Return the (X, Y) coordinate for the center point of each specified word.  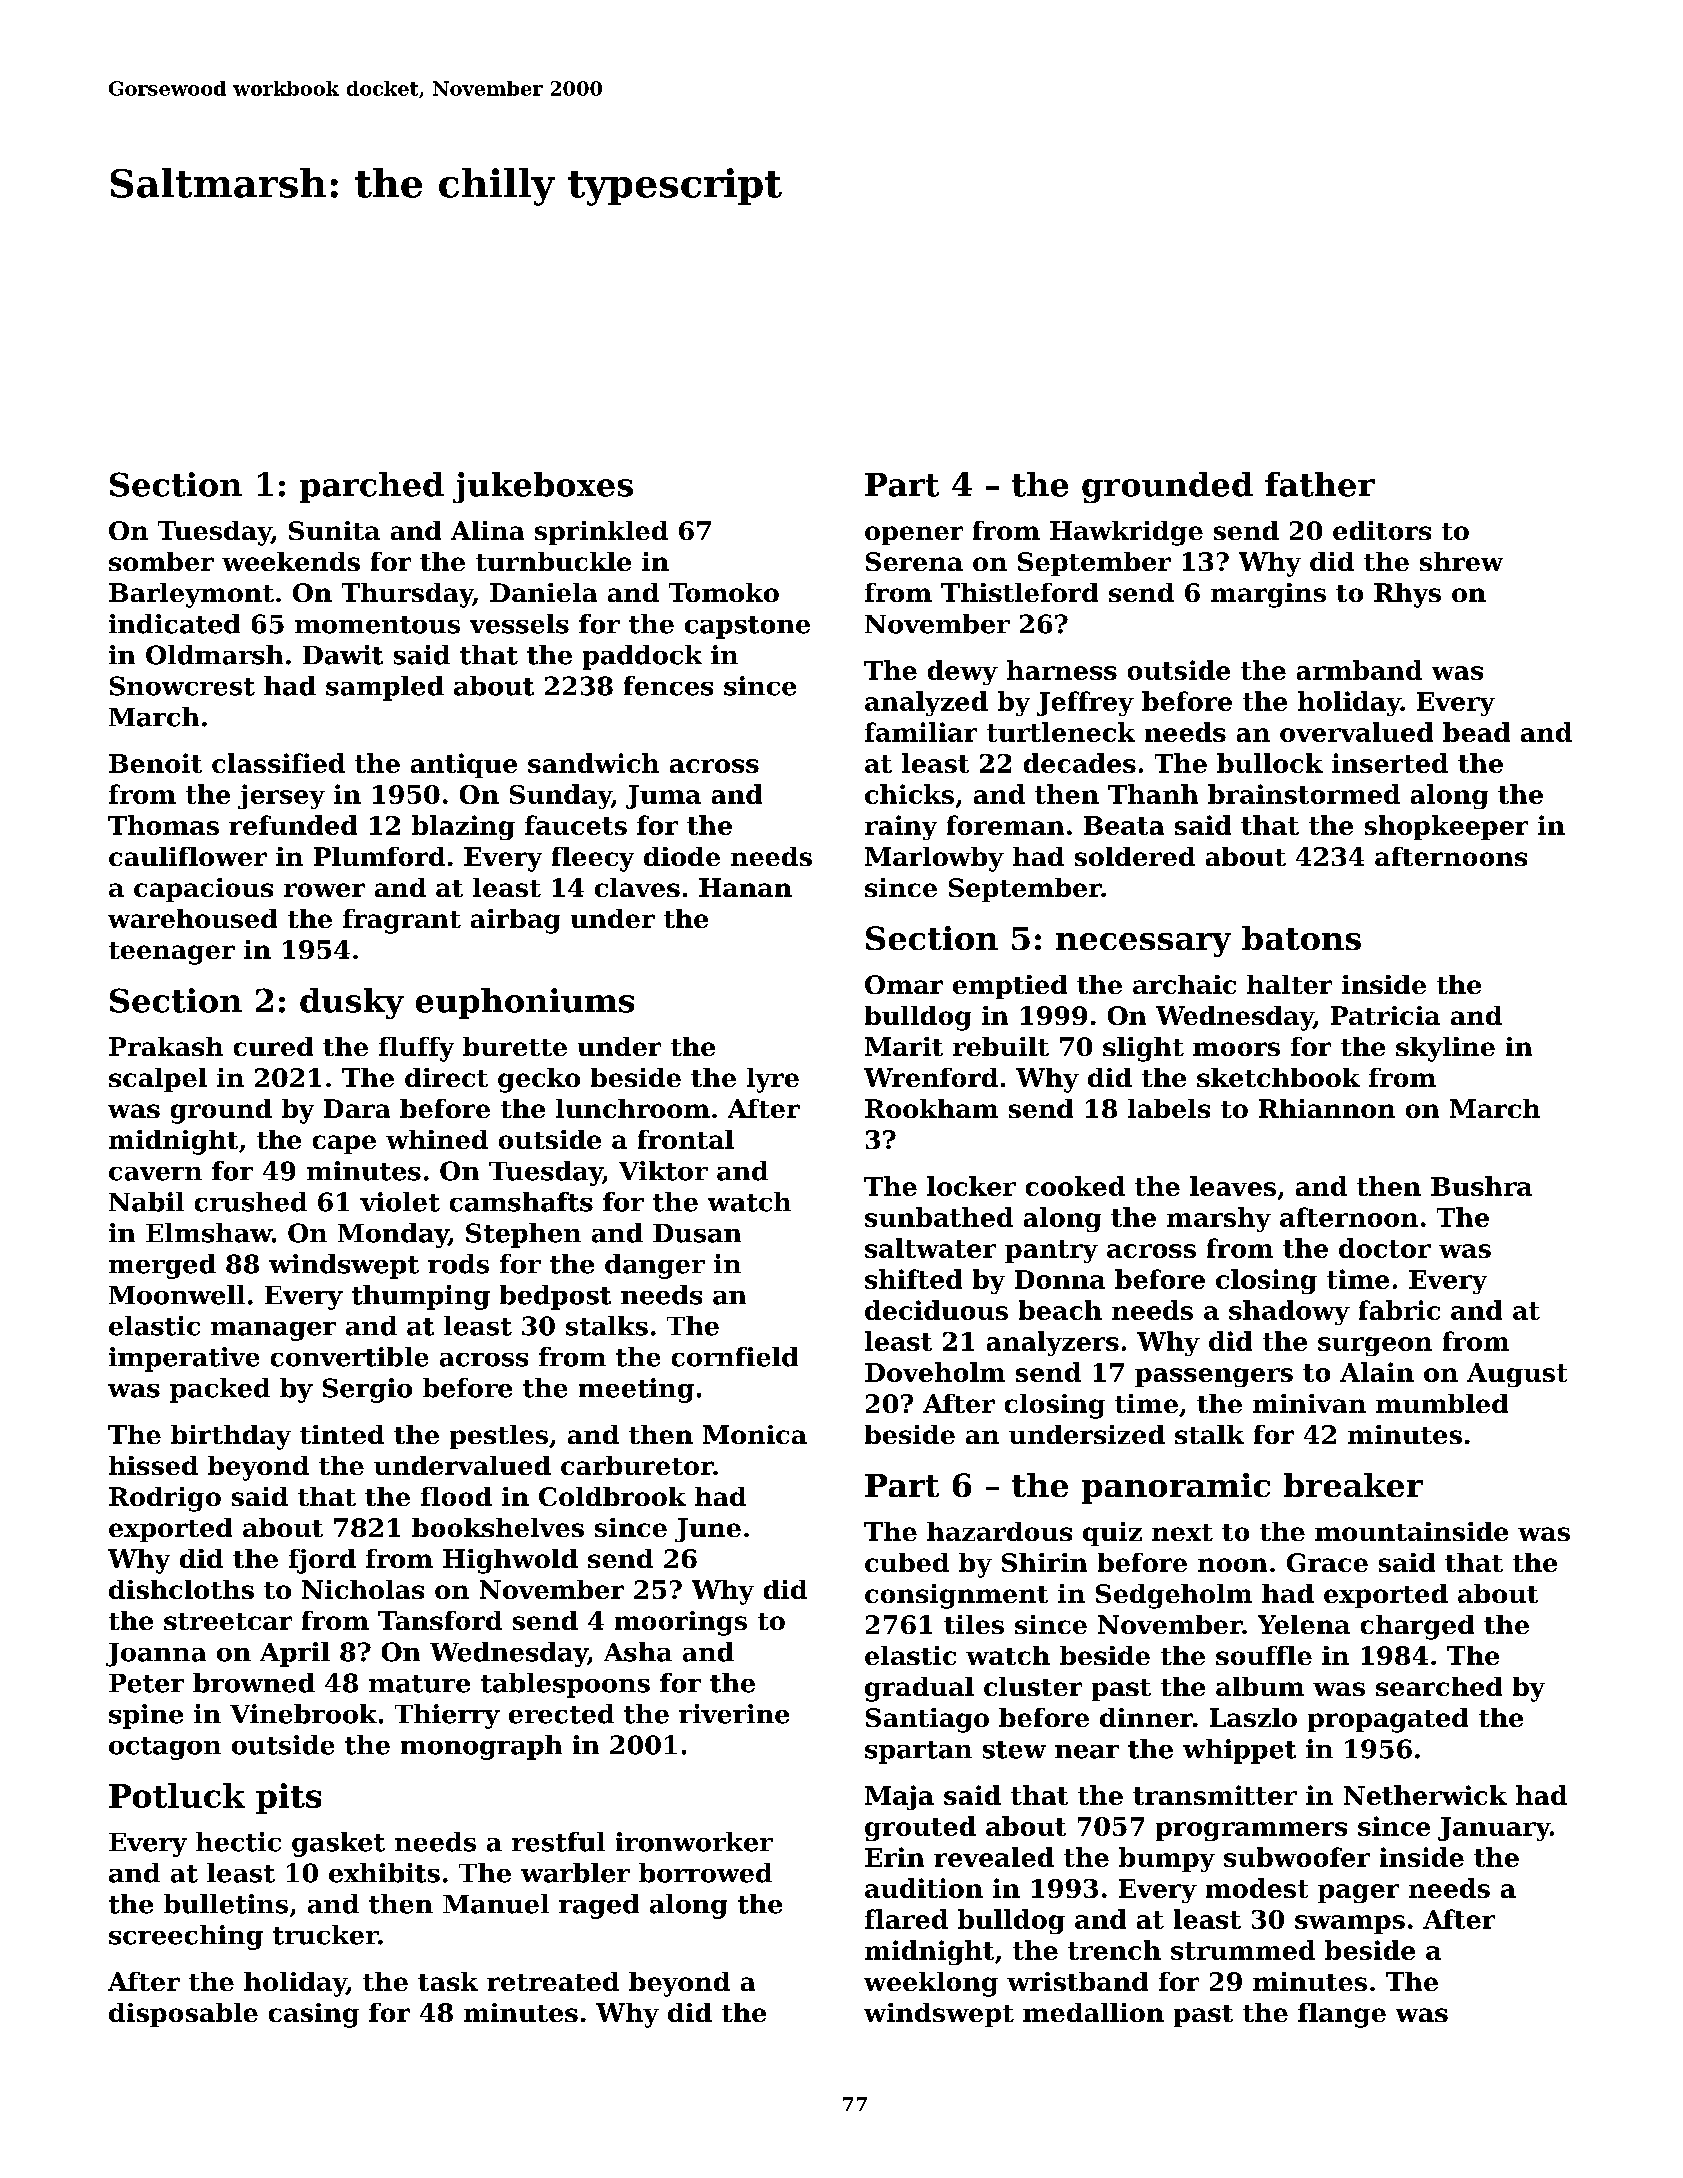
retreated (553, 1981)
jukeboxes (543, 487)
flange (1342, 2015)
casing (314, 2015)
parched (372, 487)
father (1320, 484)
